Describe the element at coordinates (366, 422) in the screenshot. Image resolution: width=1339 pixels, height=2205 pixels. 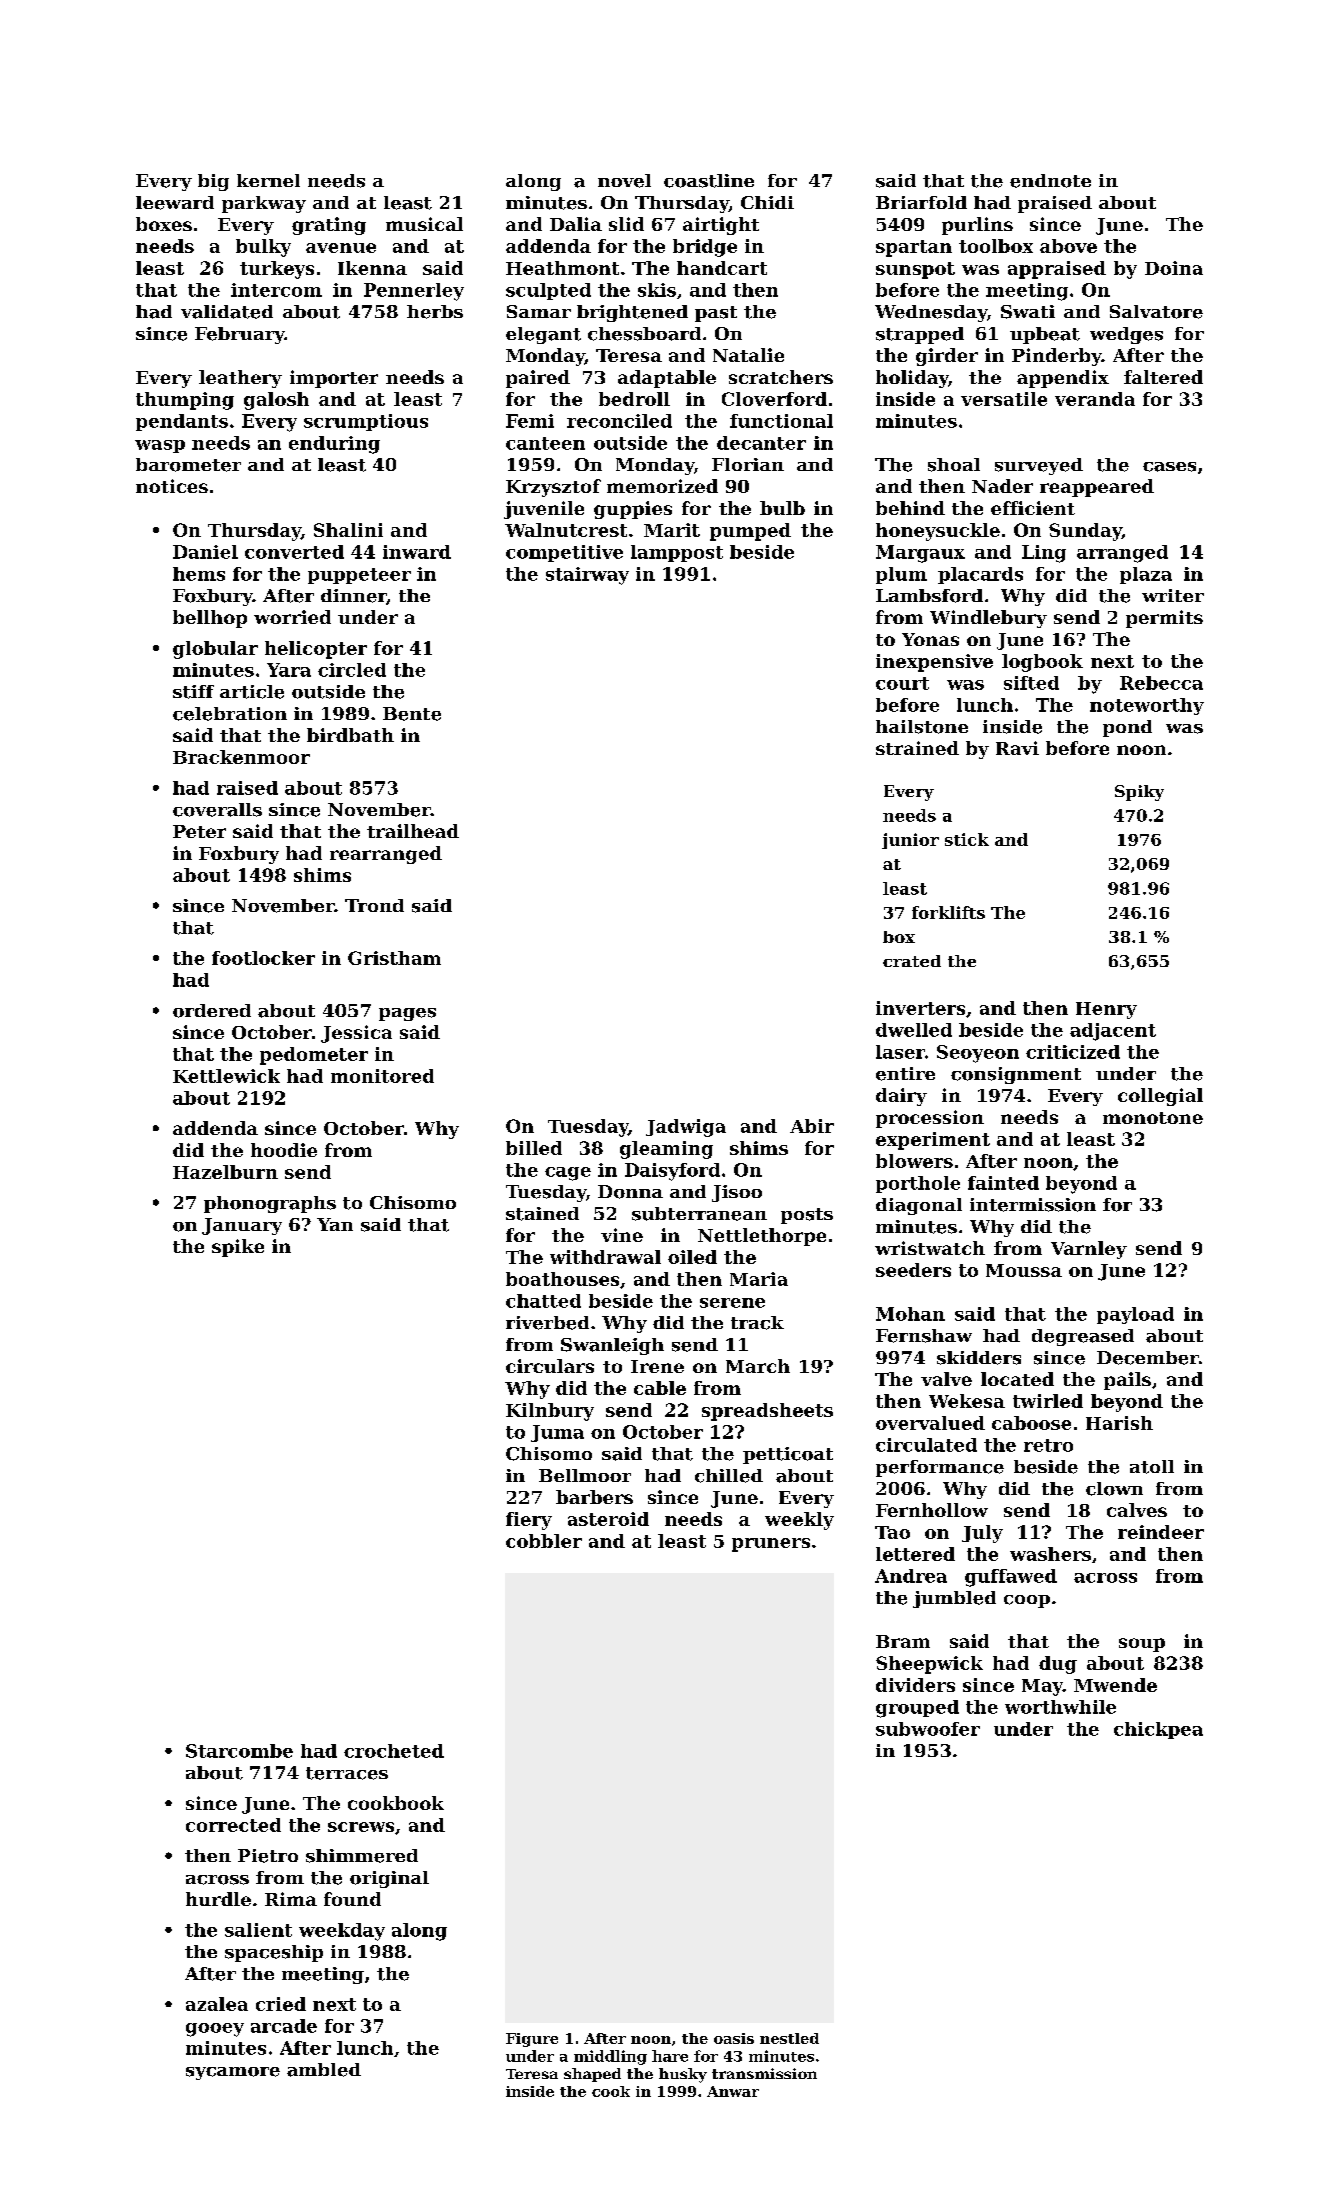
I see `scrumptious` at that location.
